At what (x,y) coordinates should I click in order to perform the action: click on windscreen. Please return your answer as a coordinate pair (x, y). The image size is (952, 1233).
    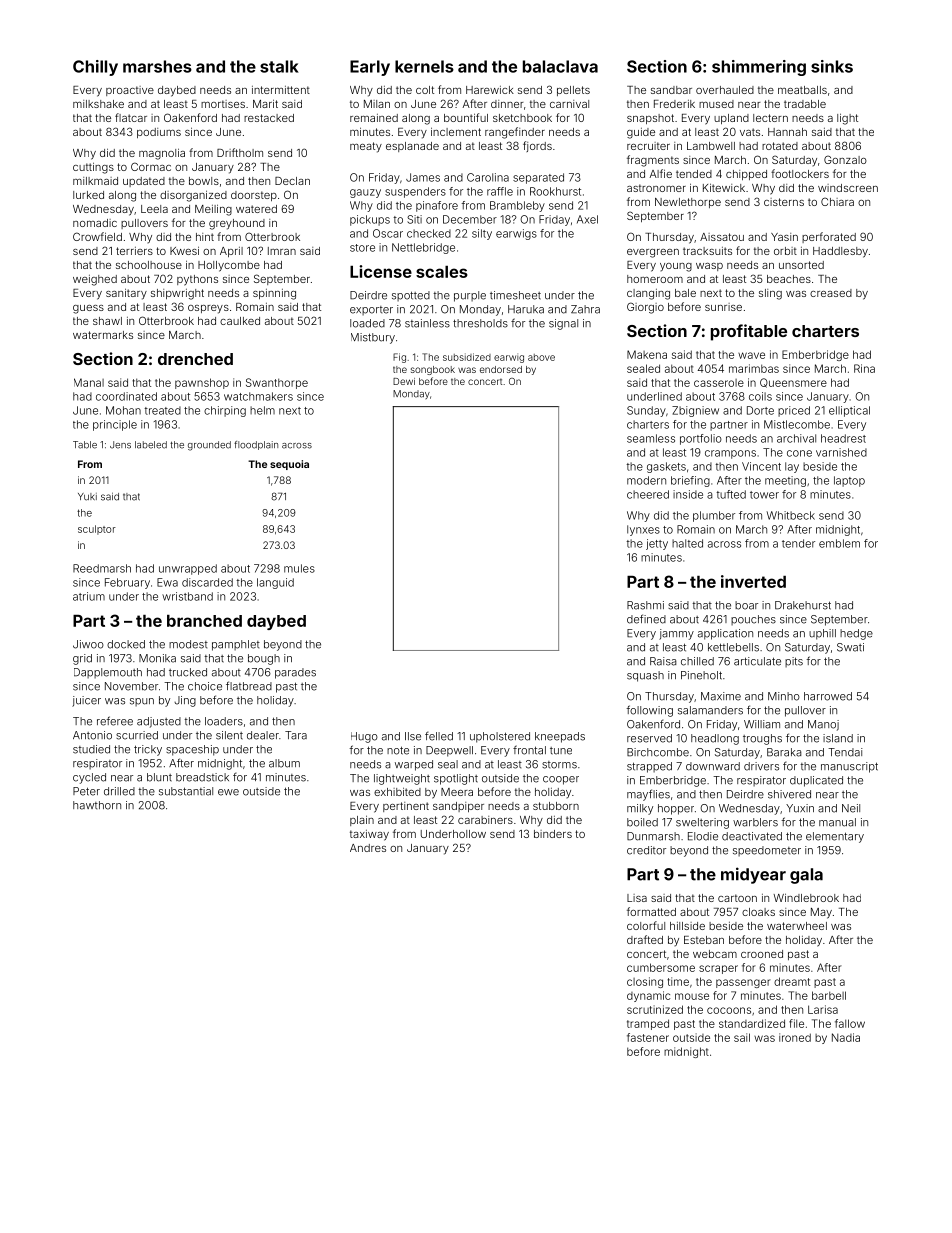
    Looking at the image, I should click on (848, 188).
